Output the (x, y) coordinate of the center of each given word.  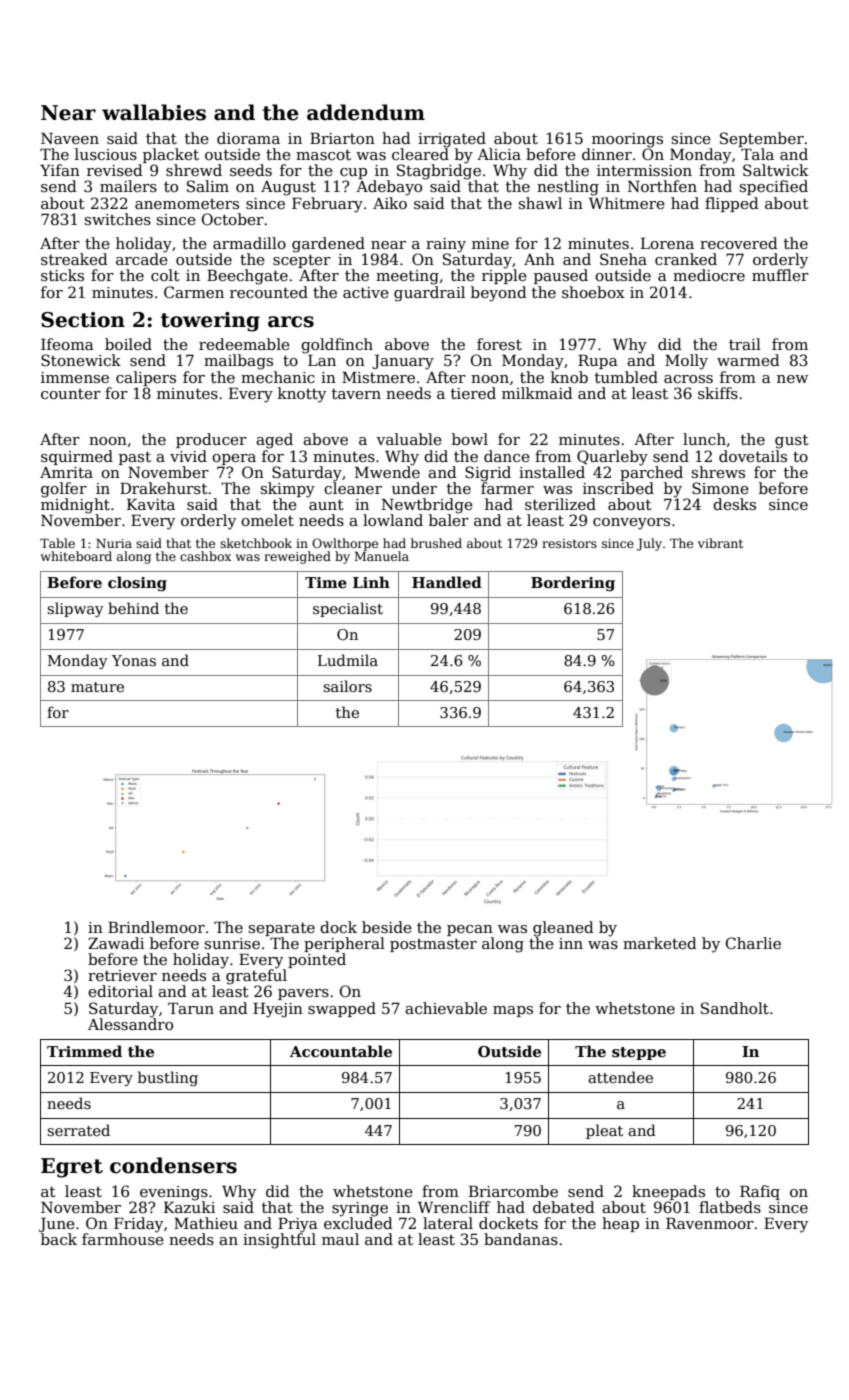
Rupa (598, 361)
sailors (347, 686)
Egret (72, 1168)
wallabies (154, 112)
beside (387, 927)
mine (490, 243)
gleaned (563, 929)
